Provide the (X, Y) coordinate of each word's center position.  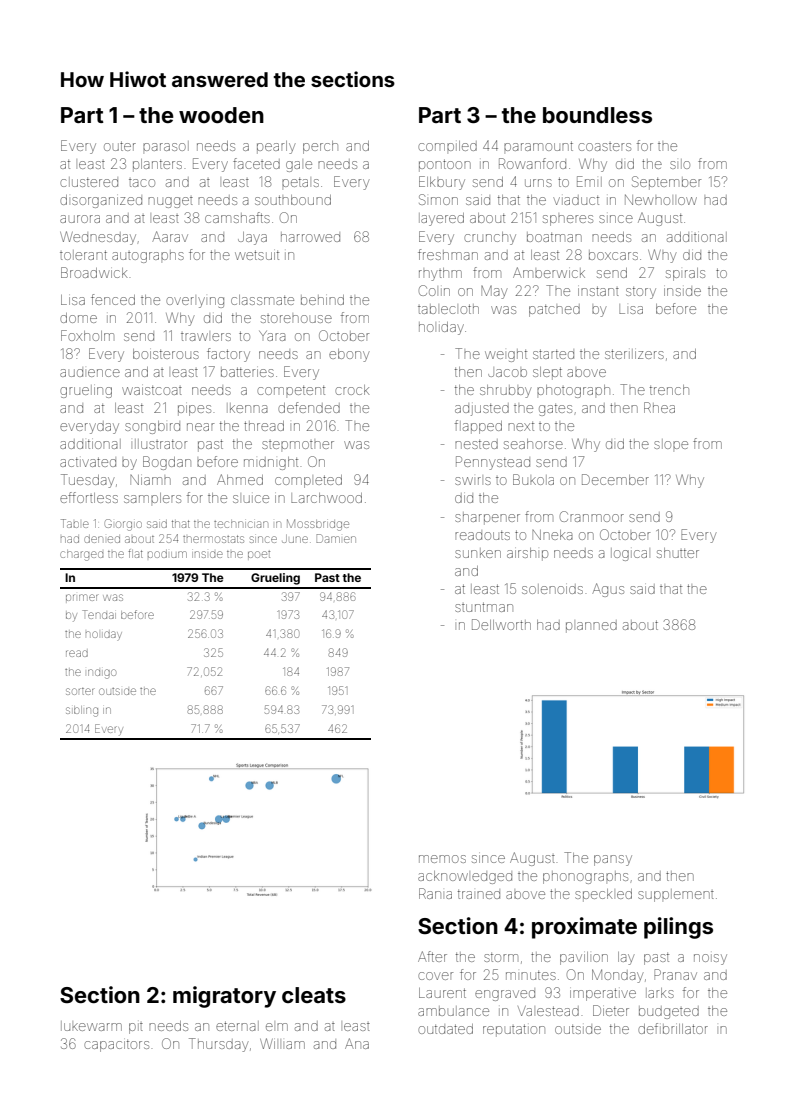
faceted (256, 163)
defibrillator (673, 1028)
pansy (613, 860)
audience (90, 373)
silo (680, 164)
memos (442, 859)
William (282, 1043)
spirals (685, 274)
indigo (102, 674)
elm (277, 1027)
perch (320, 147)
